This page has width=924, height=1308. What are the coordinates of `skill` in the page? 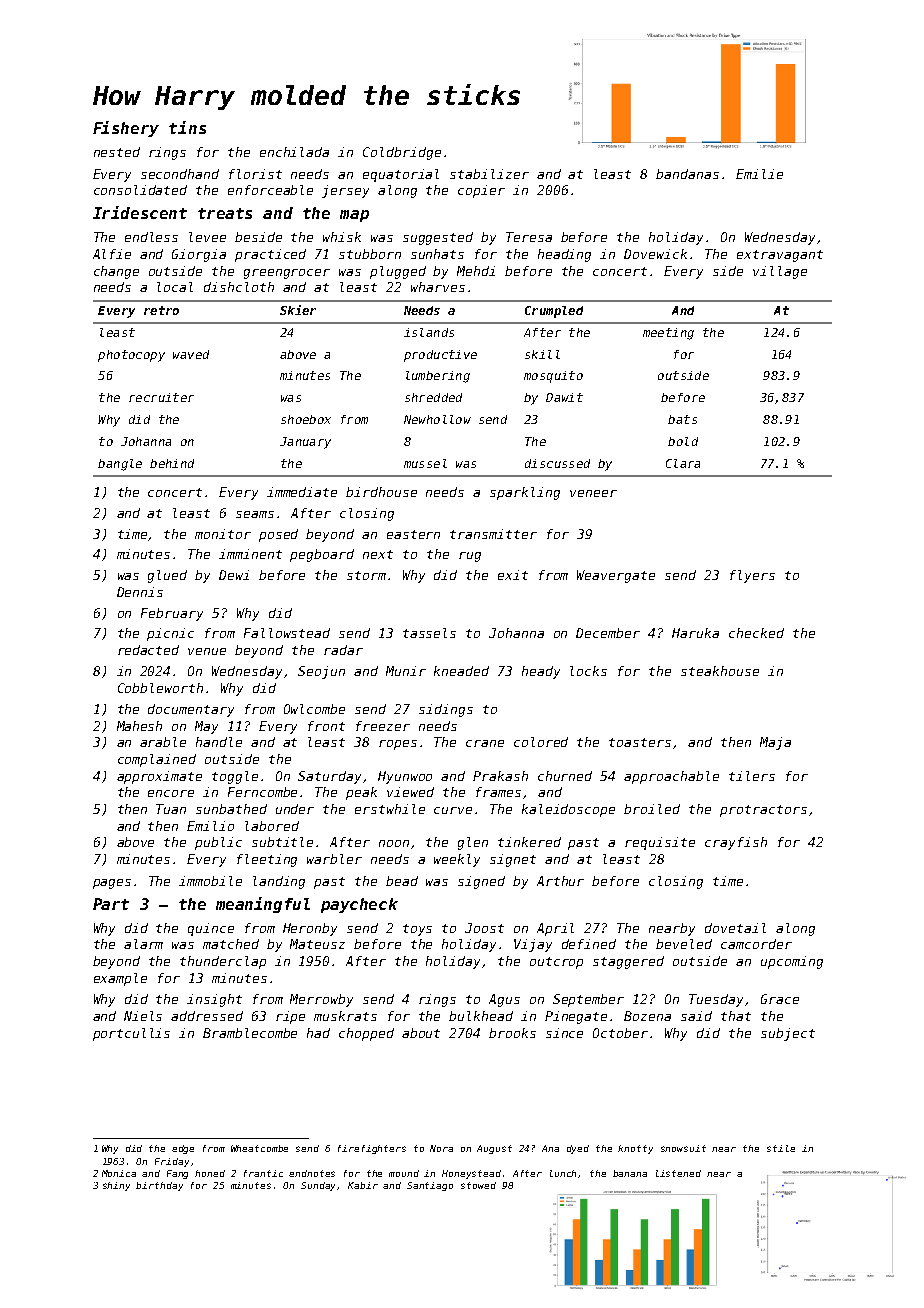 It's located at (542, 354).
